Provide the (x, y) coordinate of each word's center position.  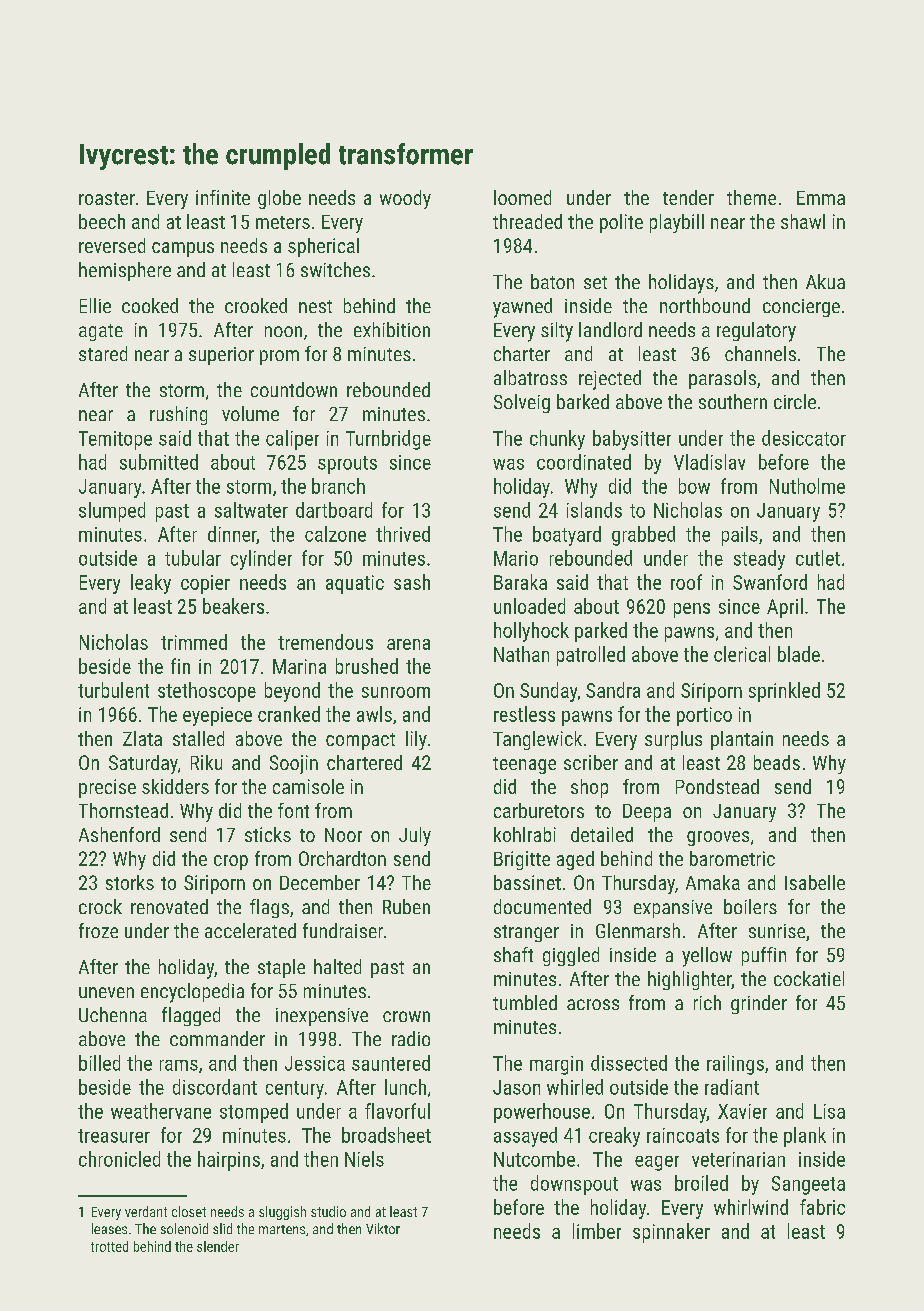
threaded (527, 221)
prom (279, 357)
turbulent (113, 690)
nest (315, 306)
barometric (732, 858)
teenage (524, 765)
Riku (206, 762)
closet (189, 1211)
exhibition (392, 329)
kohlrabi (525, 834)
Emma (821, 198)
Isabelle (815, 882)
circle (795, 401)
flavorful (397, 1111)
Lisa (829, 1111)
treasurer (114, 1136)
